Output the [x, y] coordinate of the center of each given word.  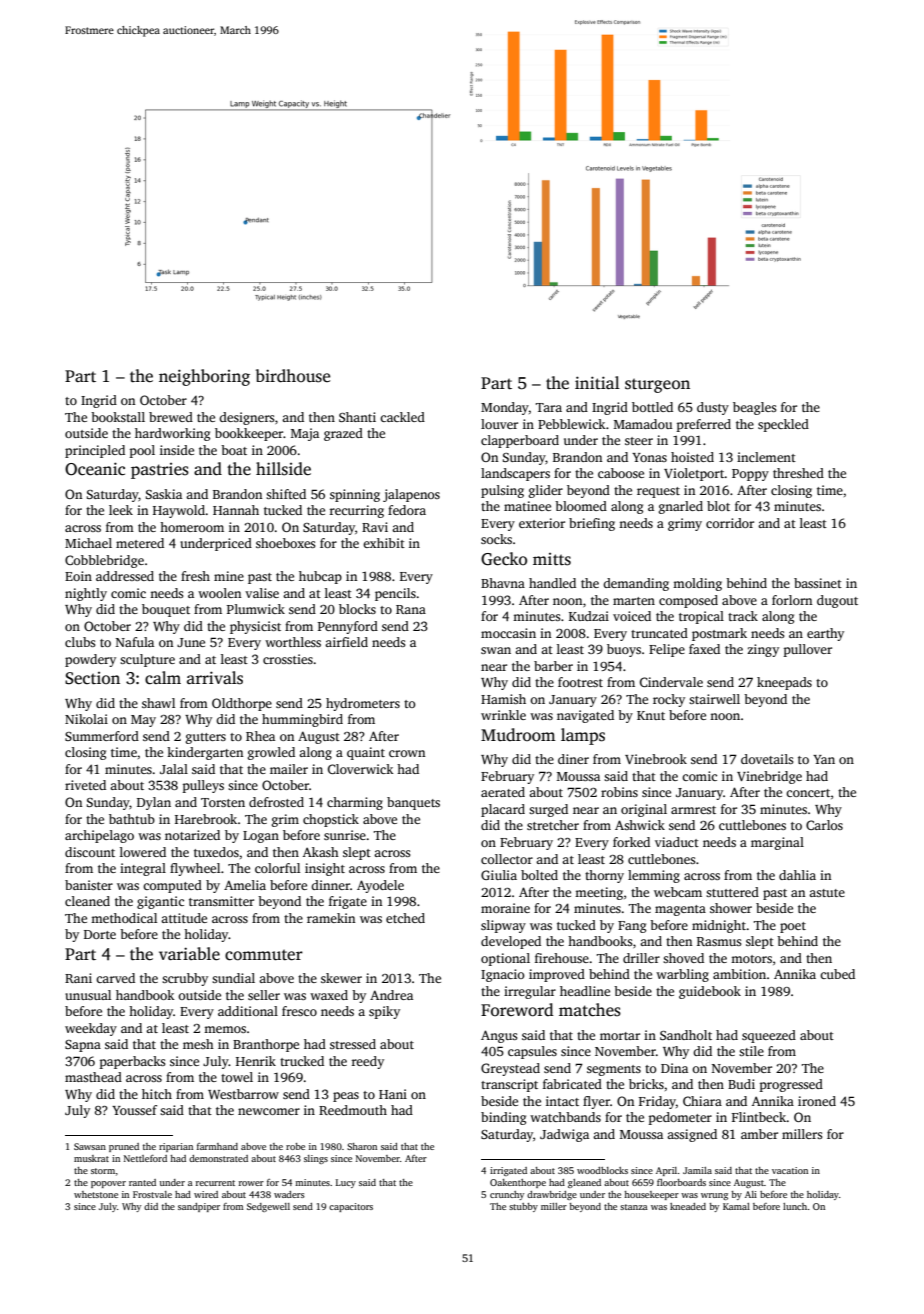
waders [289, 1194]
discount [90, 852]
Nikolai [86, 719]
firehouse [562, 958]
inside [177, 450]
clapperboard [520, 441]
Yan [824, 759]
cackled [402, 417]
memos [225, 1029]
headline [585, 991]
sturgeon [657, 385]
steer [639, 441]
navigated [585, 716]
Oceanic [95, 469]
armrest [693, 810]
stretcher [553, 825]
